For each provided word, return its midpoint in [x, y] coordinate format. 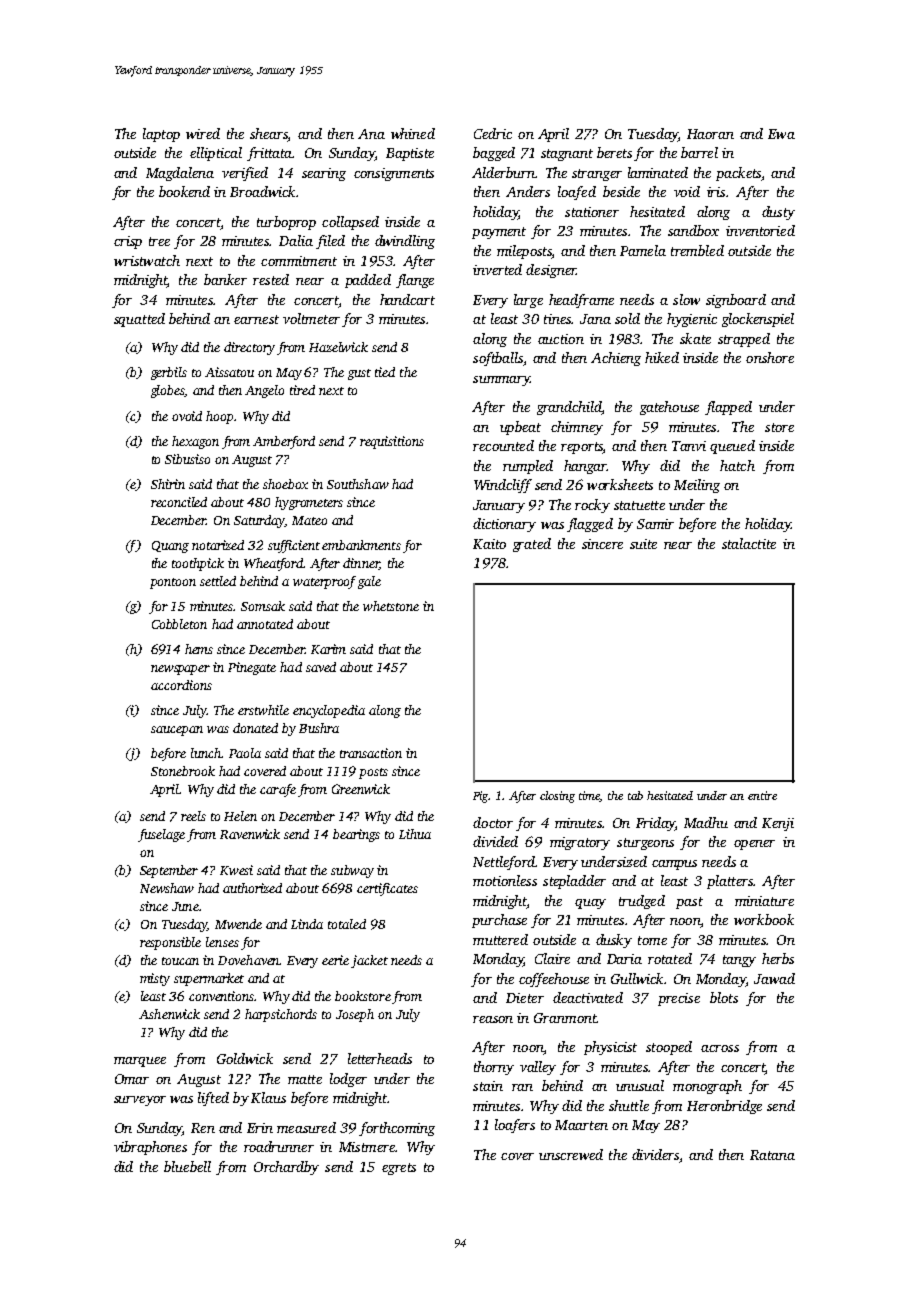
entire [762, 795]
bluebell [187, 1166]
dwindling [405, 242]
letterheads [380, 1058]
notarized [218, 545]
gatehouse [669, 408]
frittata [269, 154]
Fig [481, 797]
